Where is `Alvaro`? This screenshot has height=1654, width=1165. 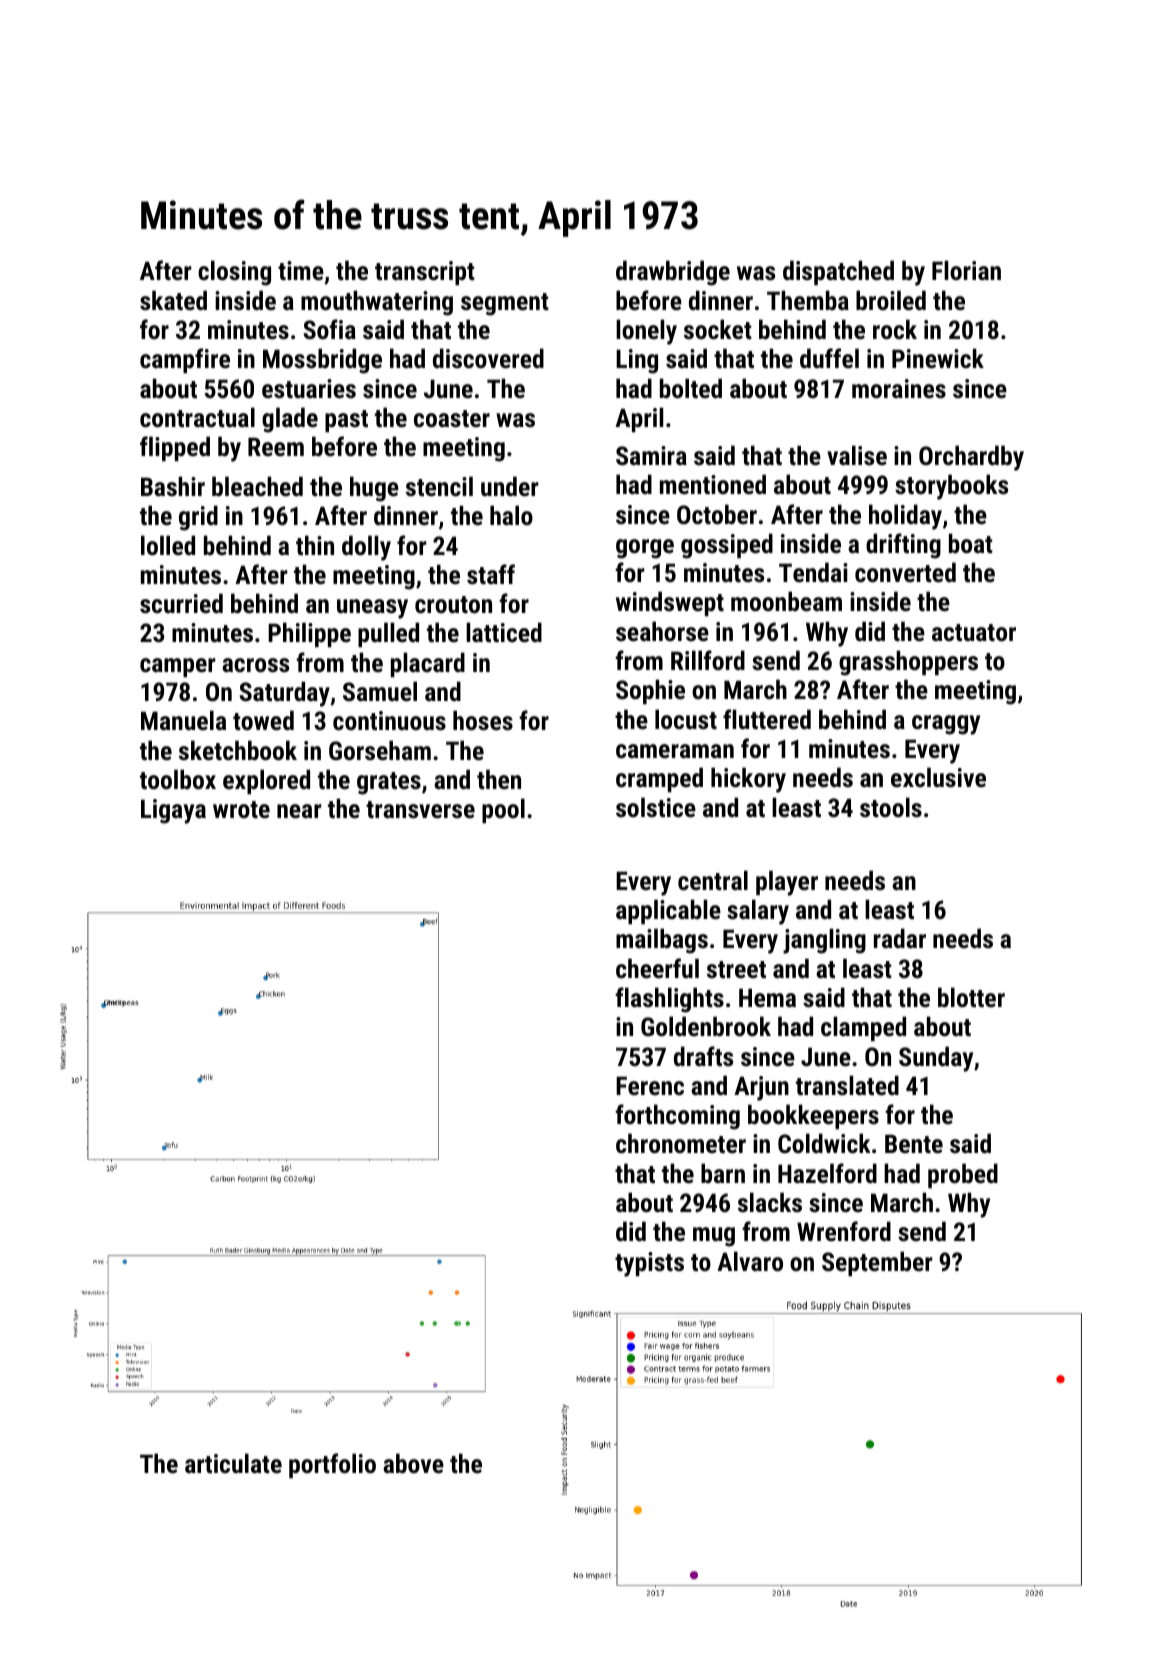
Alvaro is located at coordinates (750, 1261).
